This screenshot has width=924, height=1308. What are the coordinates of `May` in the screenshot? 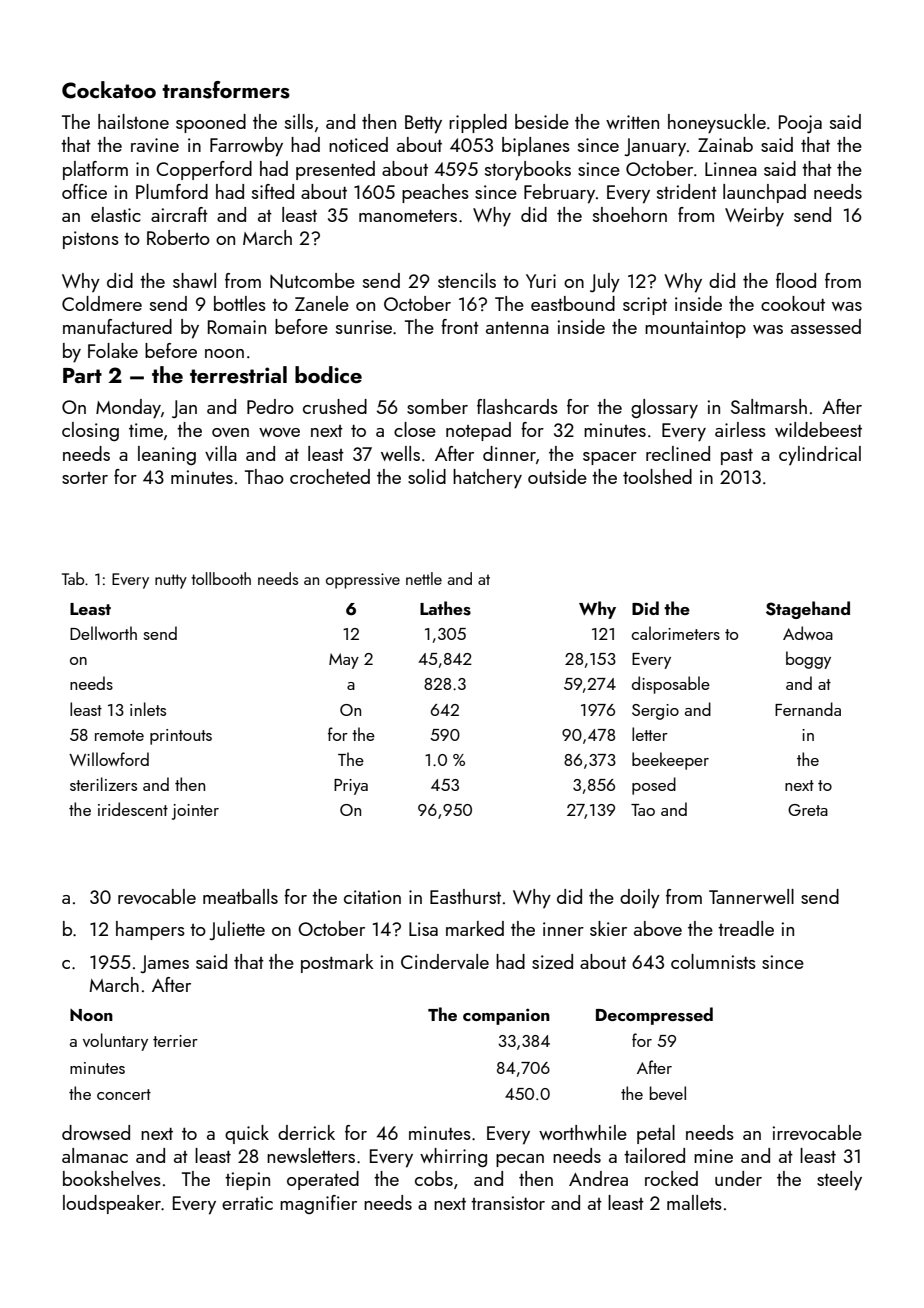 It's located at (344, 661).
